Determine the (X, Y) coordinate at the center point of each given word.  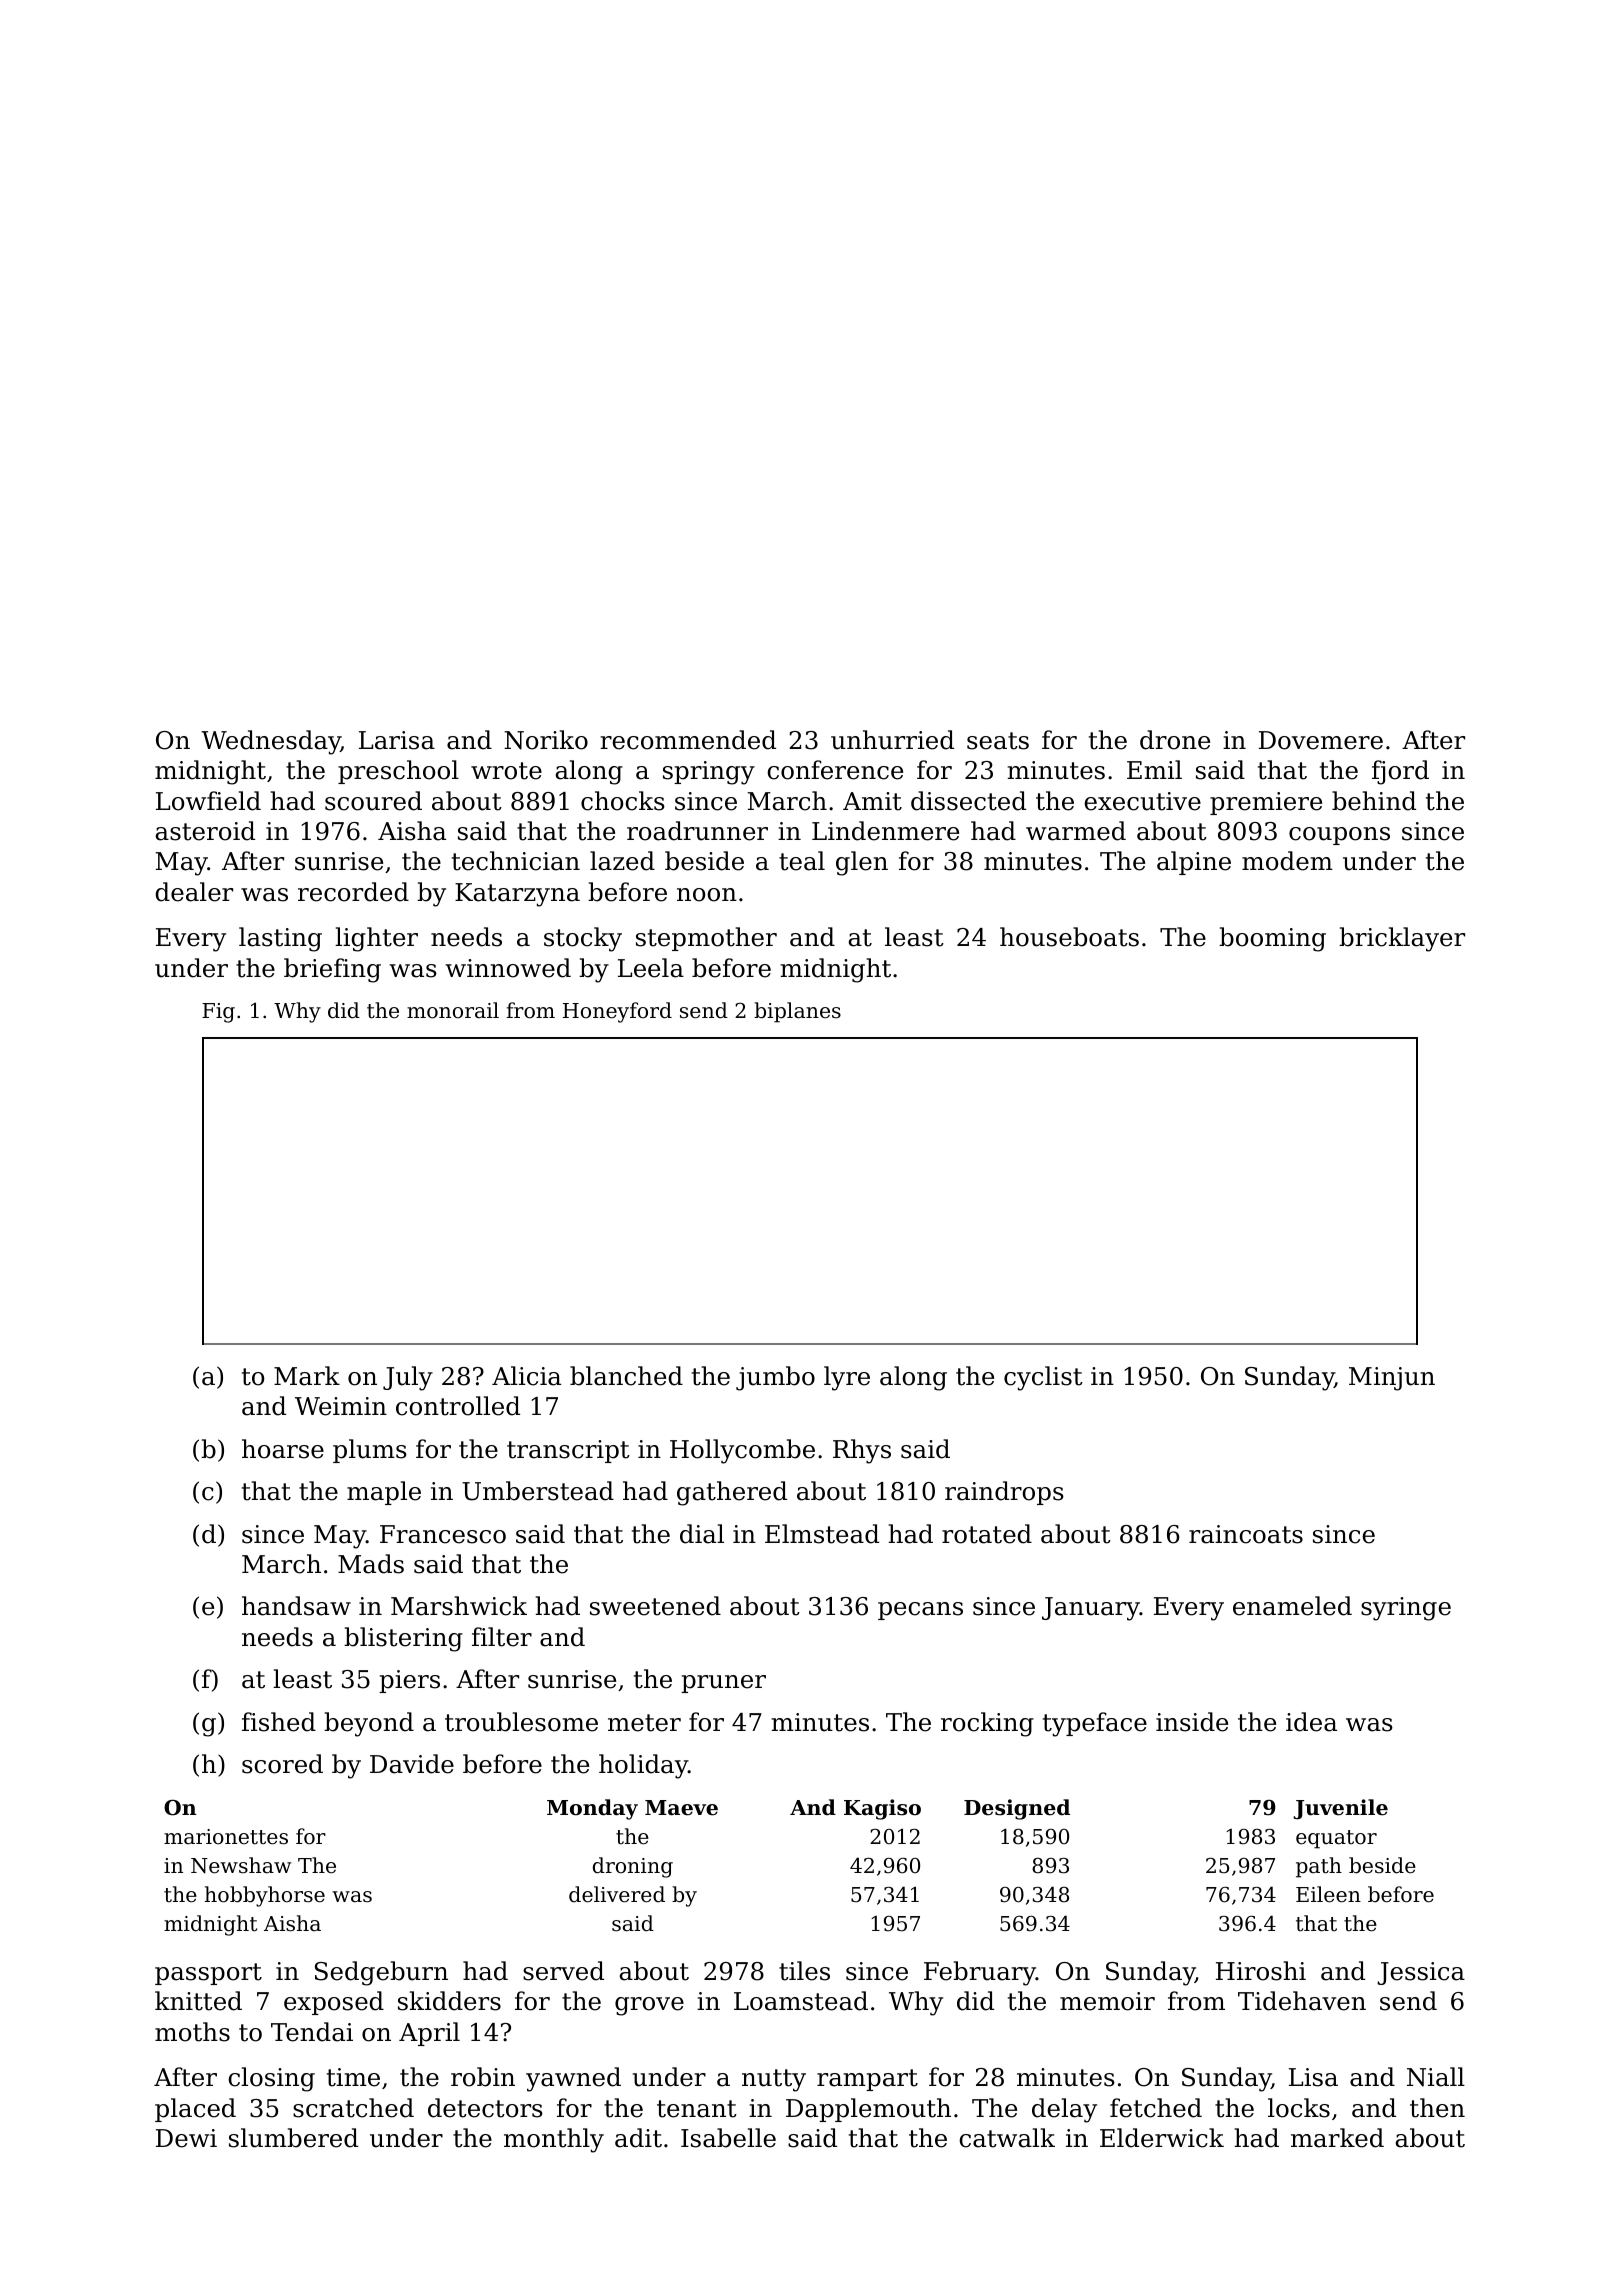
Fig (218, 1013)
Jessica (1421, 1973)
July (408, 1378)
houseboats (1069, 937)
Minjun (1392, 1379)
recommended (688, 740)
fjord (1400, 772)
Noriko (546, 740)
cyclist (1043, 1378)
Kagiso (882, 1809)
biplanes (797, 1012)
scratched (353, 2108)
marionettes (226, 1837)
